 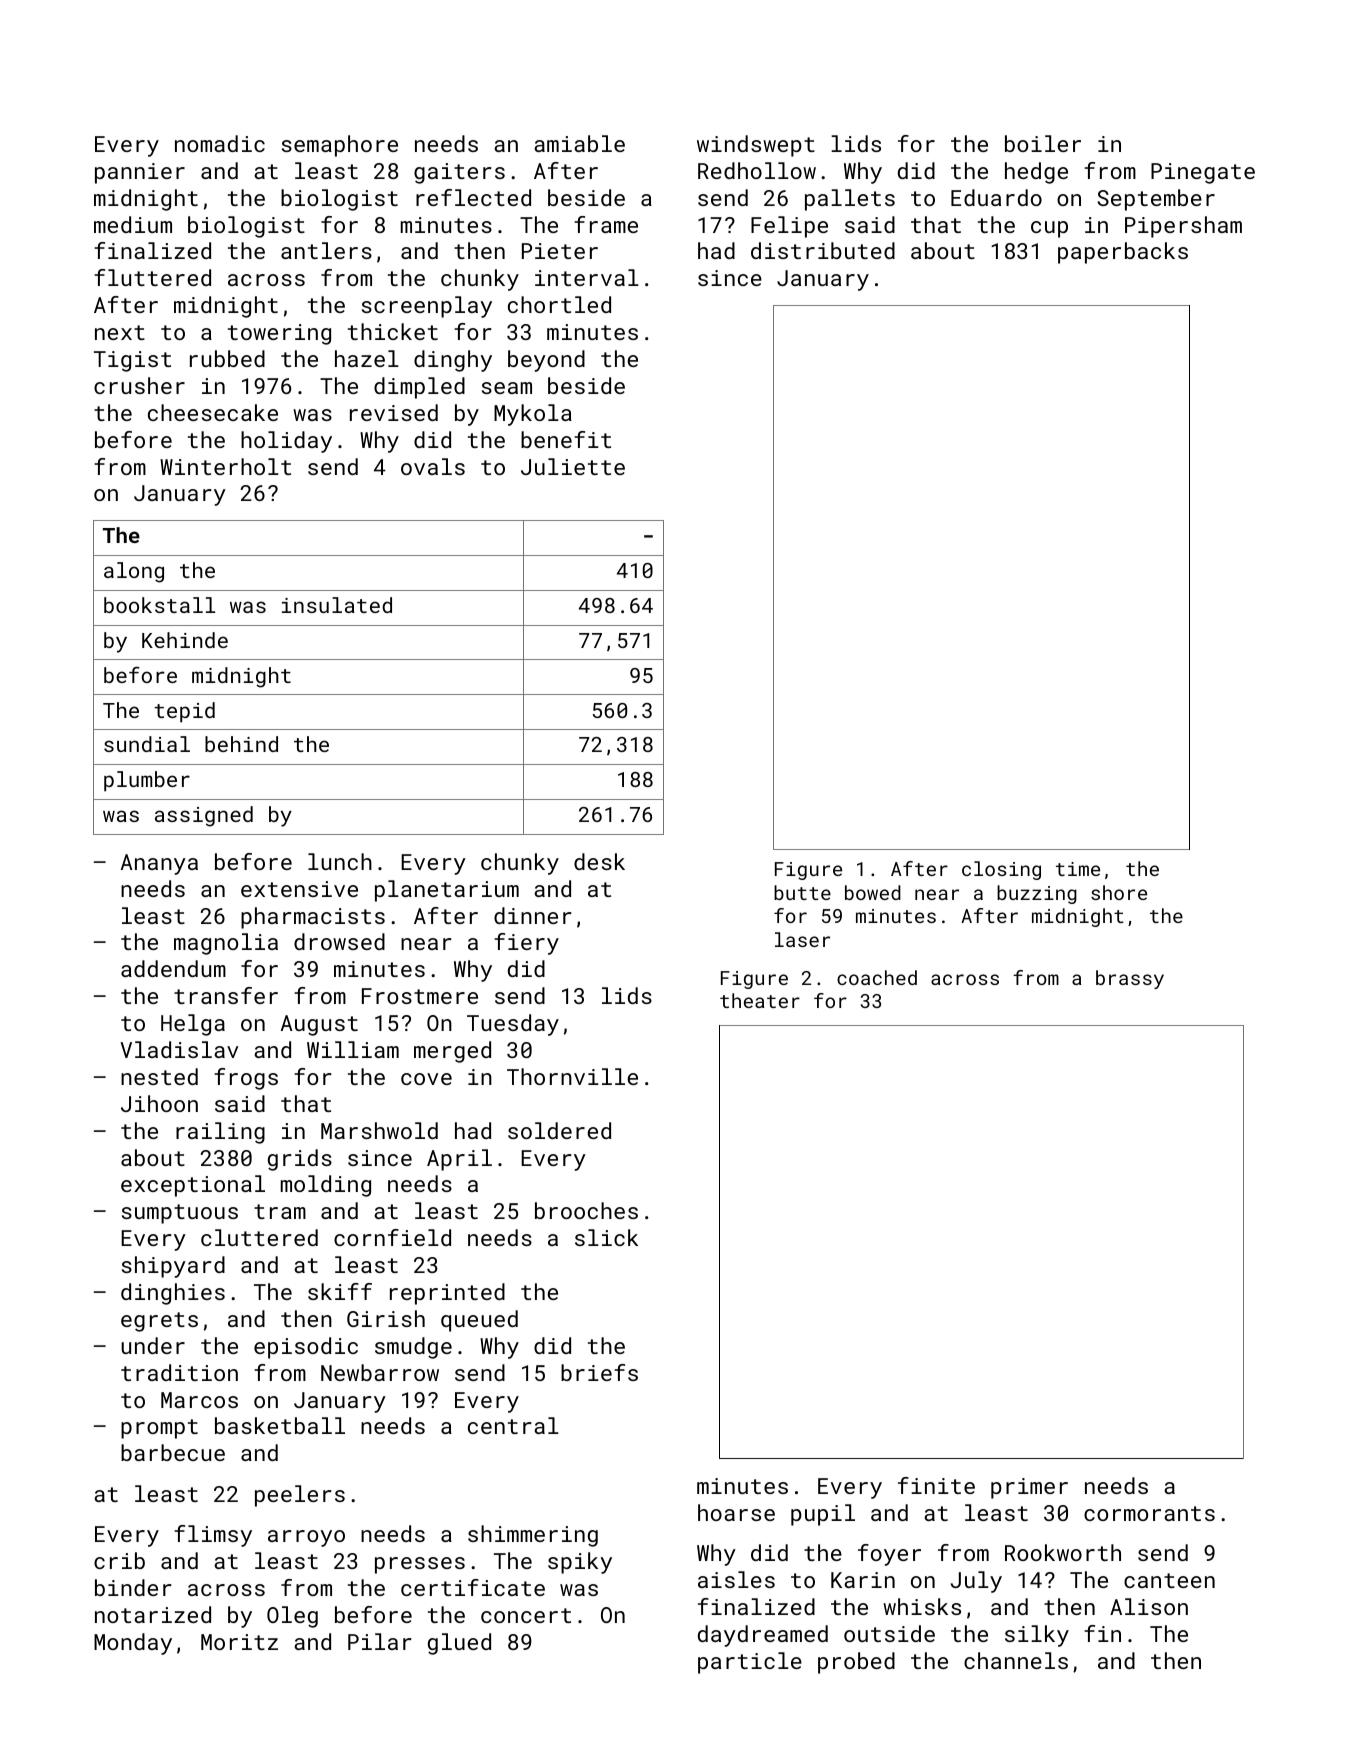 What do you see at coordinates (339, 941) in the screenshot?
I see `drowsed` at bounding box center [339, 941].
